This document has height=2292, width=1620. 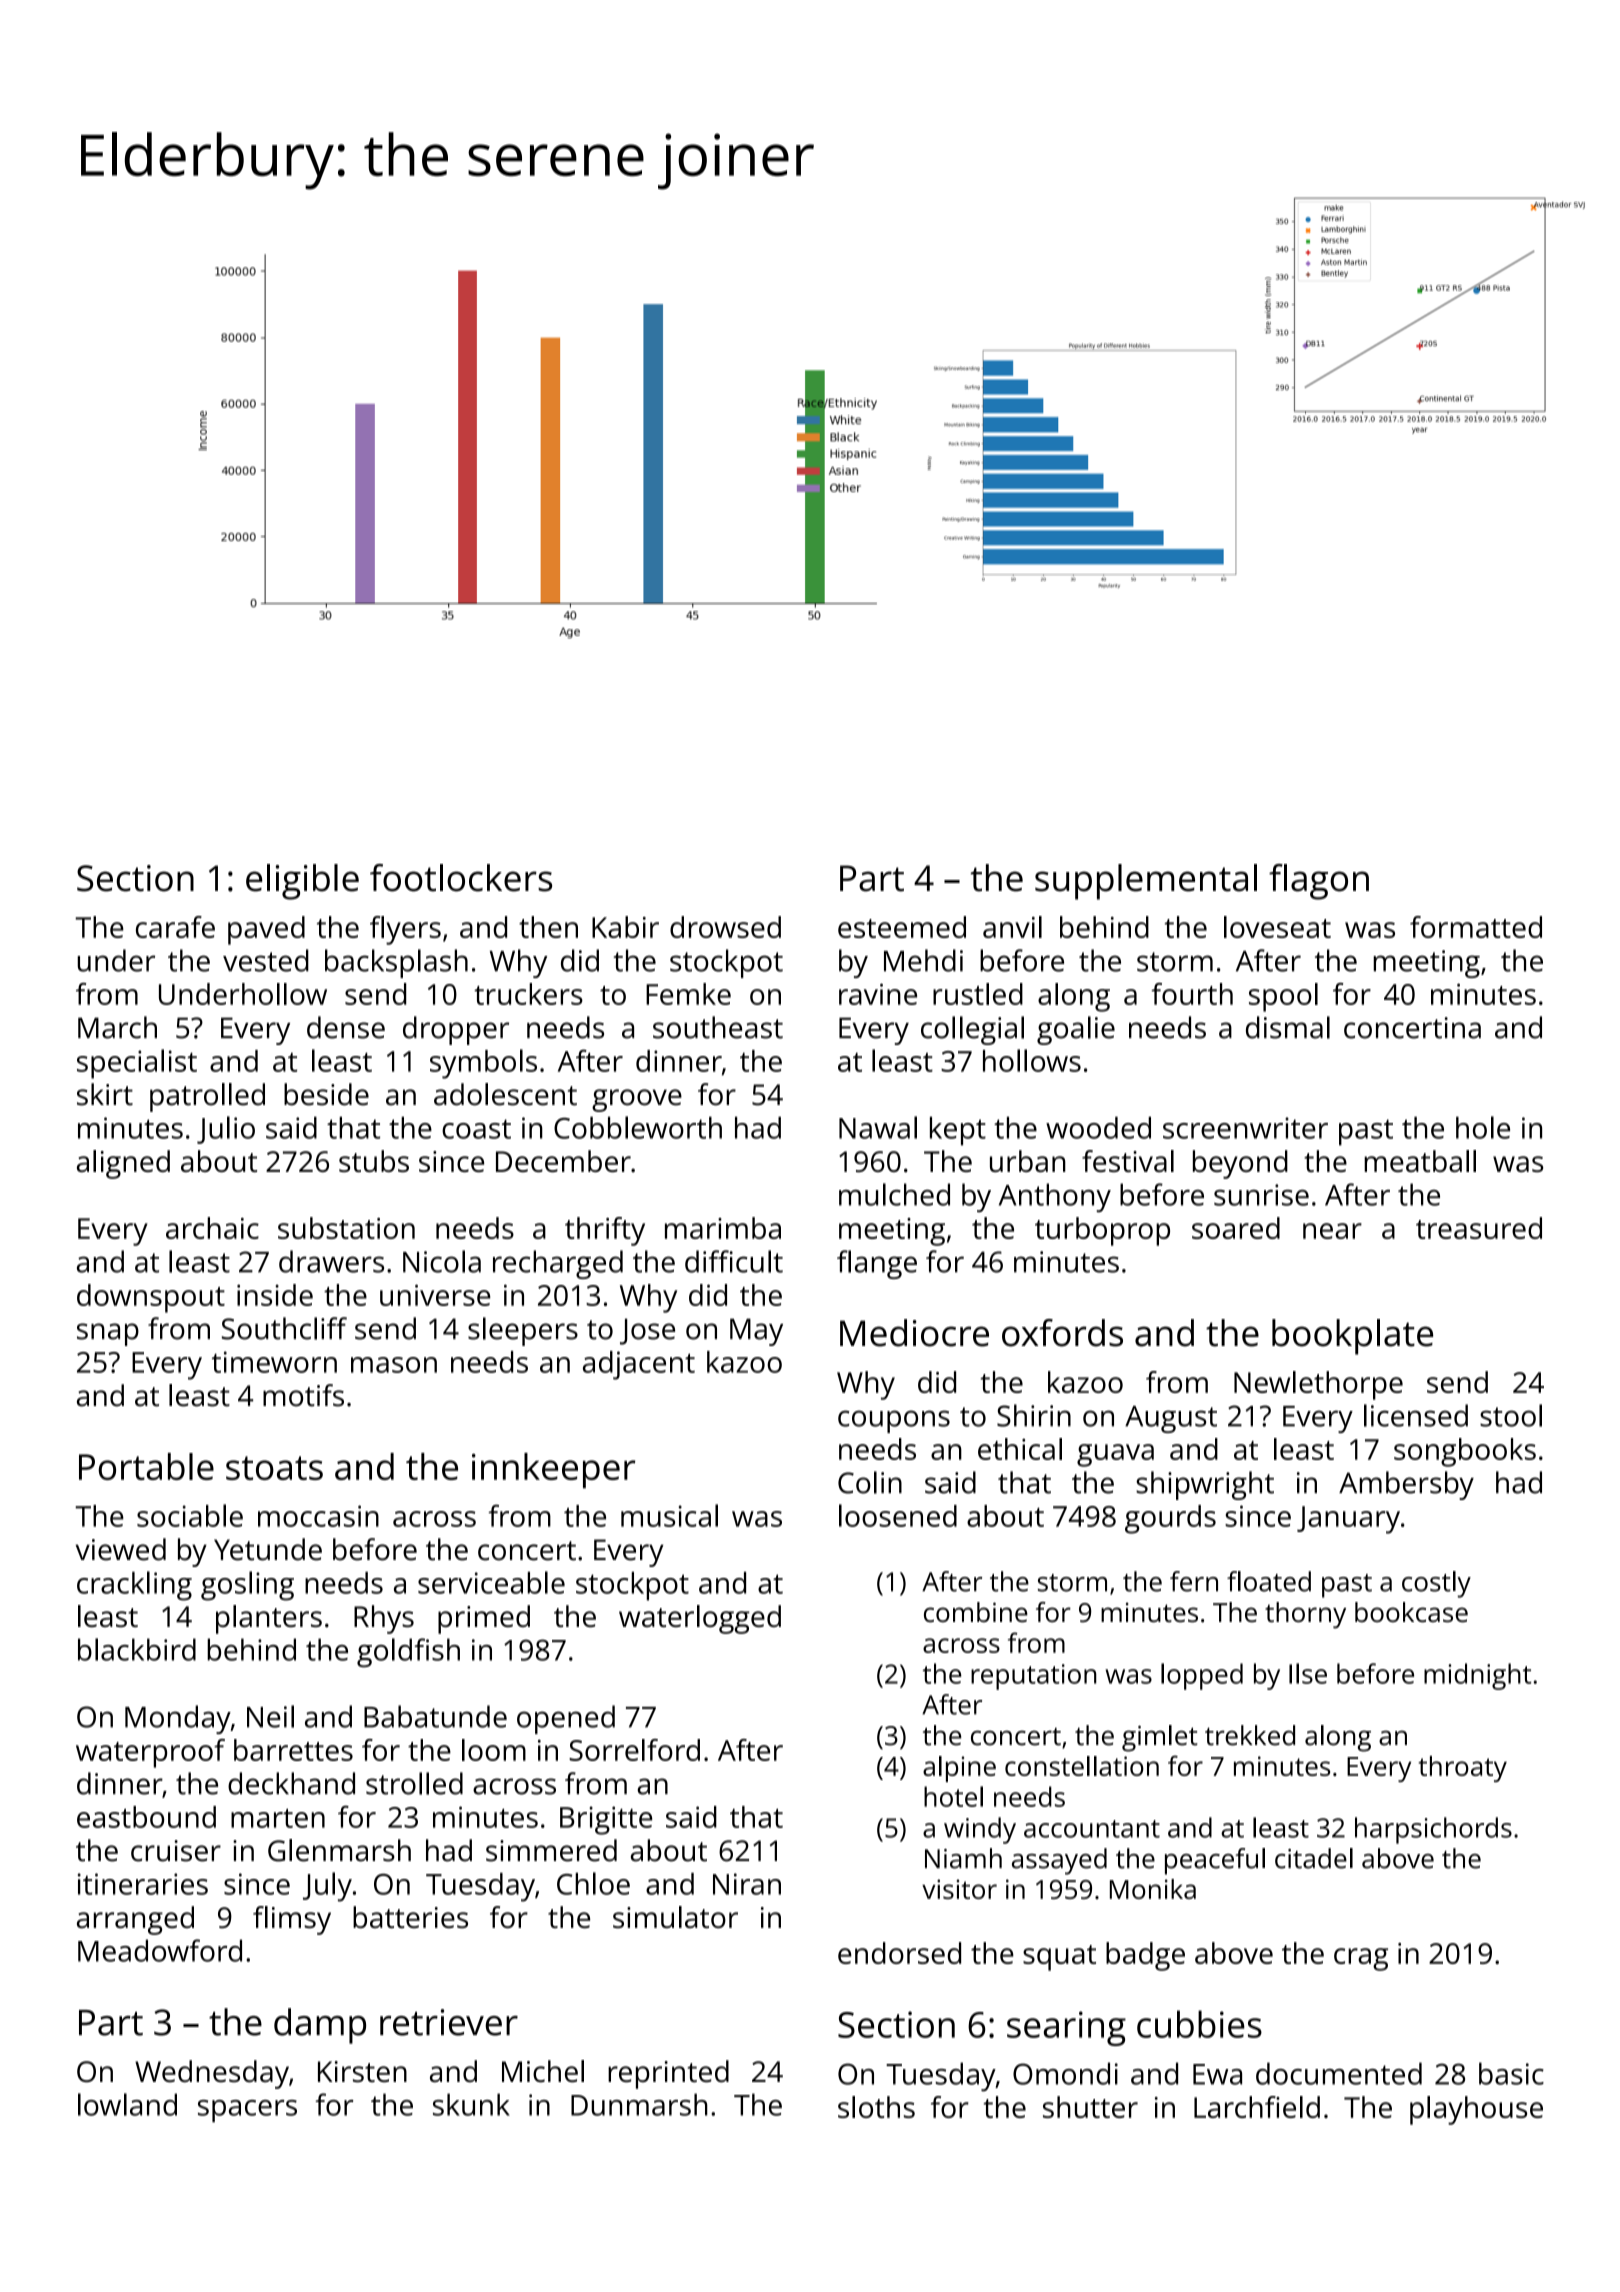 I want to click on cubbies, so click(x=1199, y=2024).
